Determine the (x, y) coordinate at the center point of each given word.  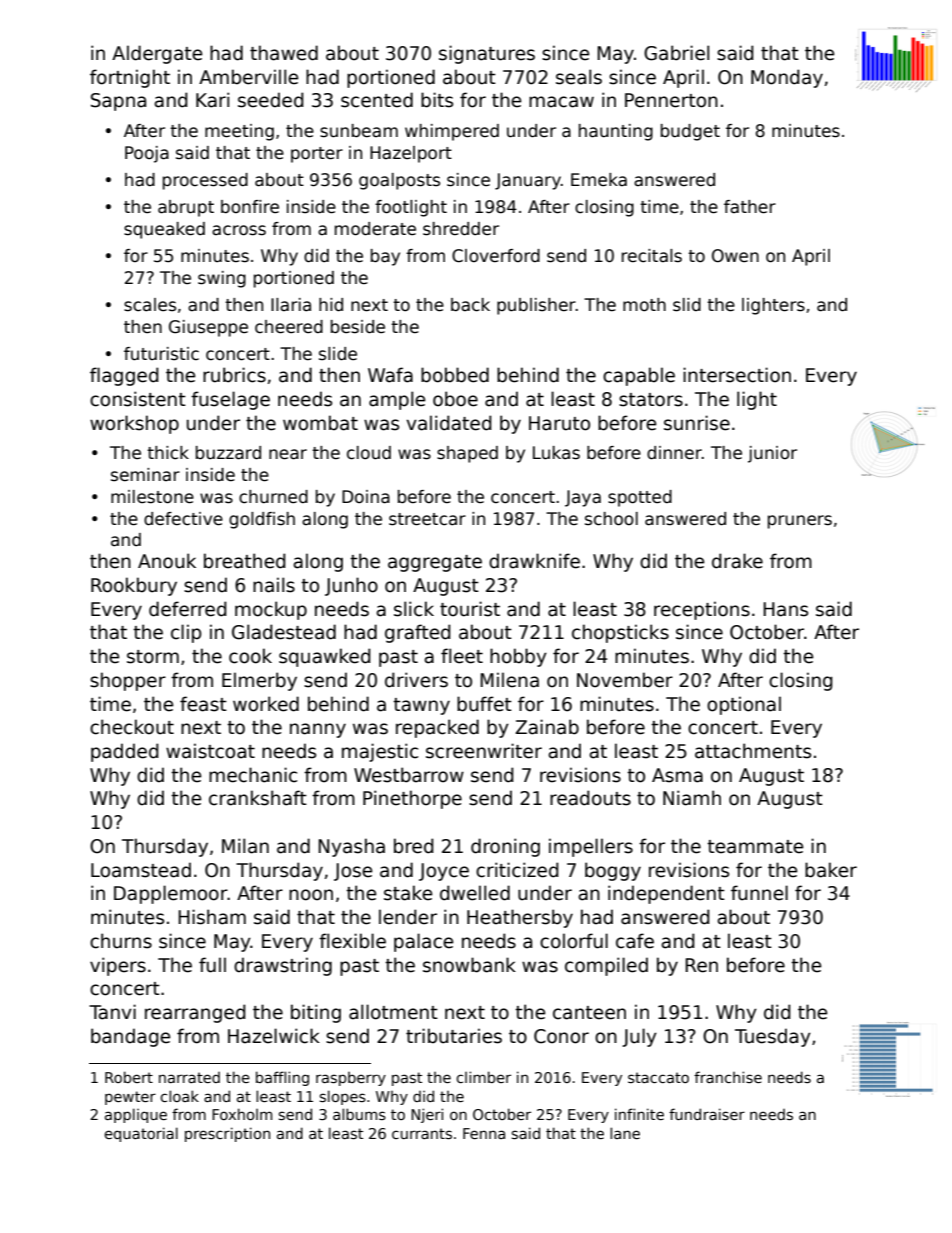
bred (414, 846)
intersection (737, 375)
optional (744, 705)
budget (690, 132)
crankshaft (258, 798)
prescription (227, 1134)
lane (625, 1133)
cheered (289, 327)
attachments (753, 751)
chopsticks (620, 633)
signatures (487, 54)
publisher (536, 306)
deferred (188, 609)
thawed (284, 53)
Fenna (484, 1133)
